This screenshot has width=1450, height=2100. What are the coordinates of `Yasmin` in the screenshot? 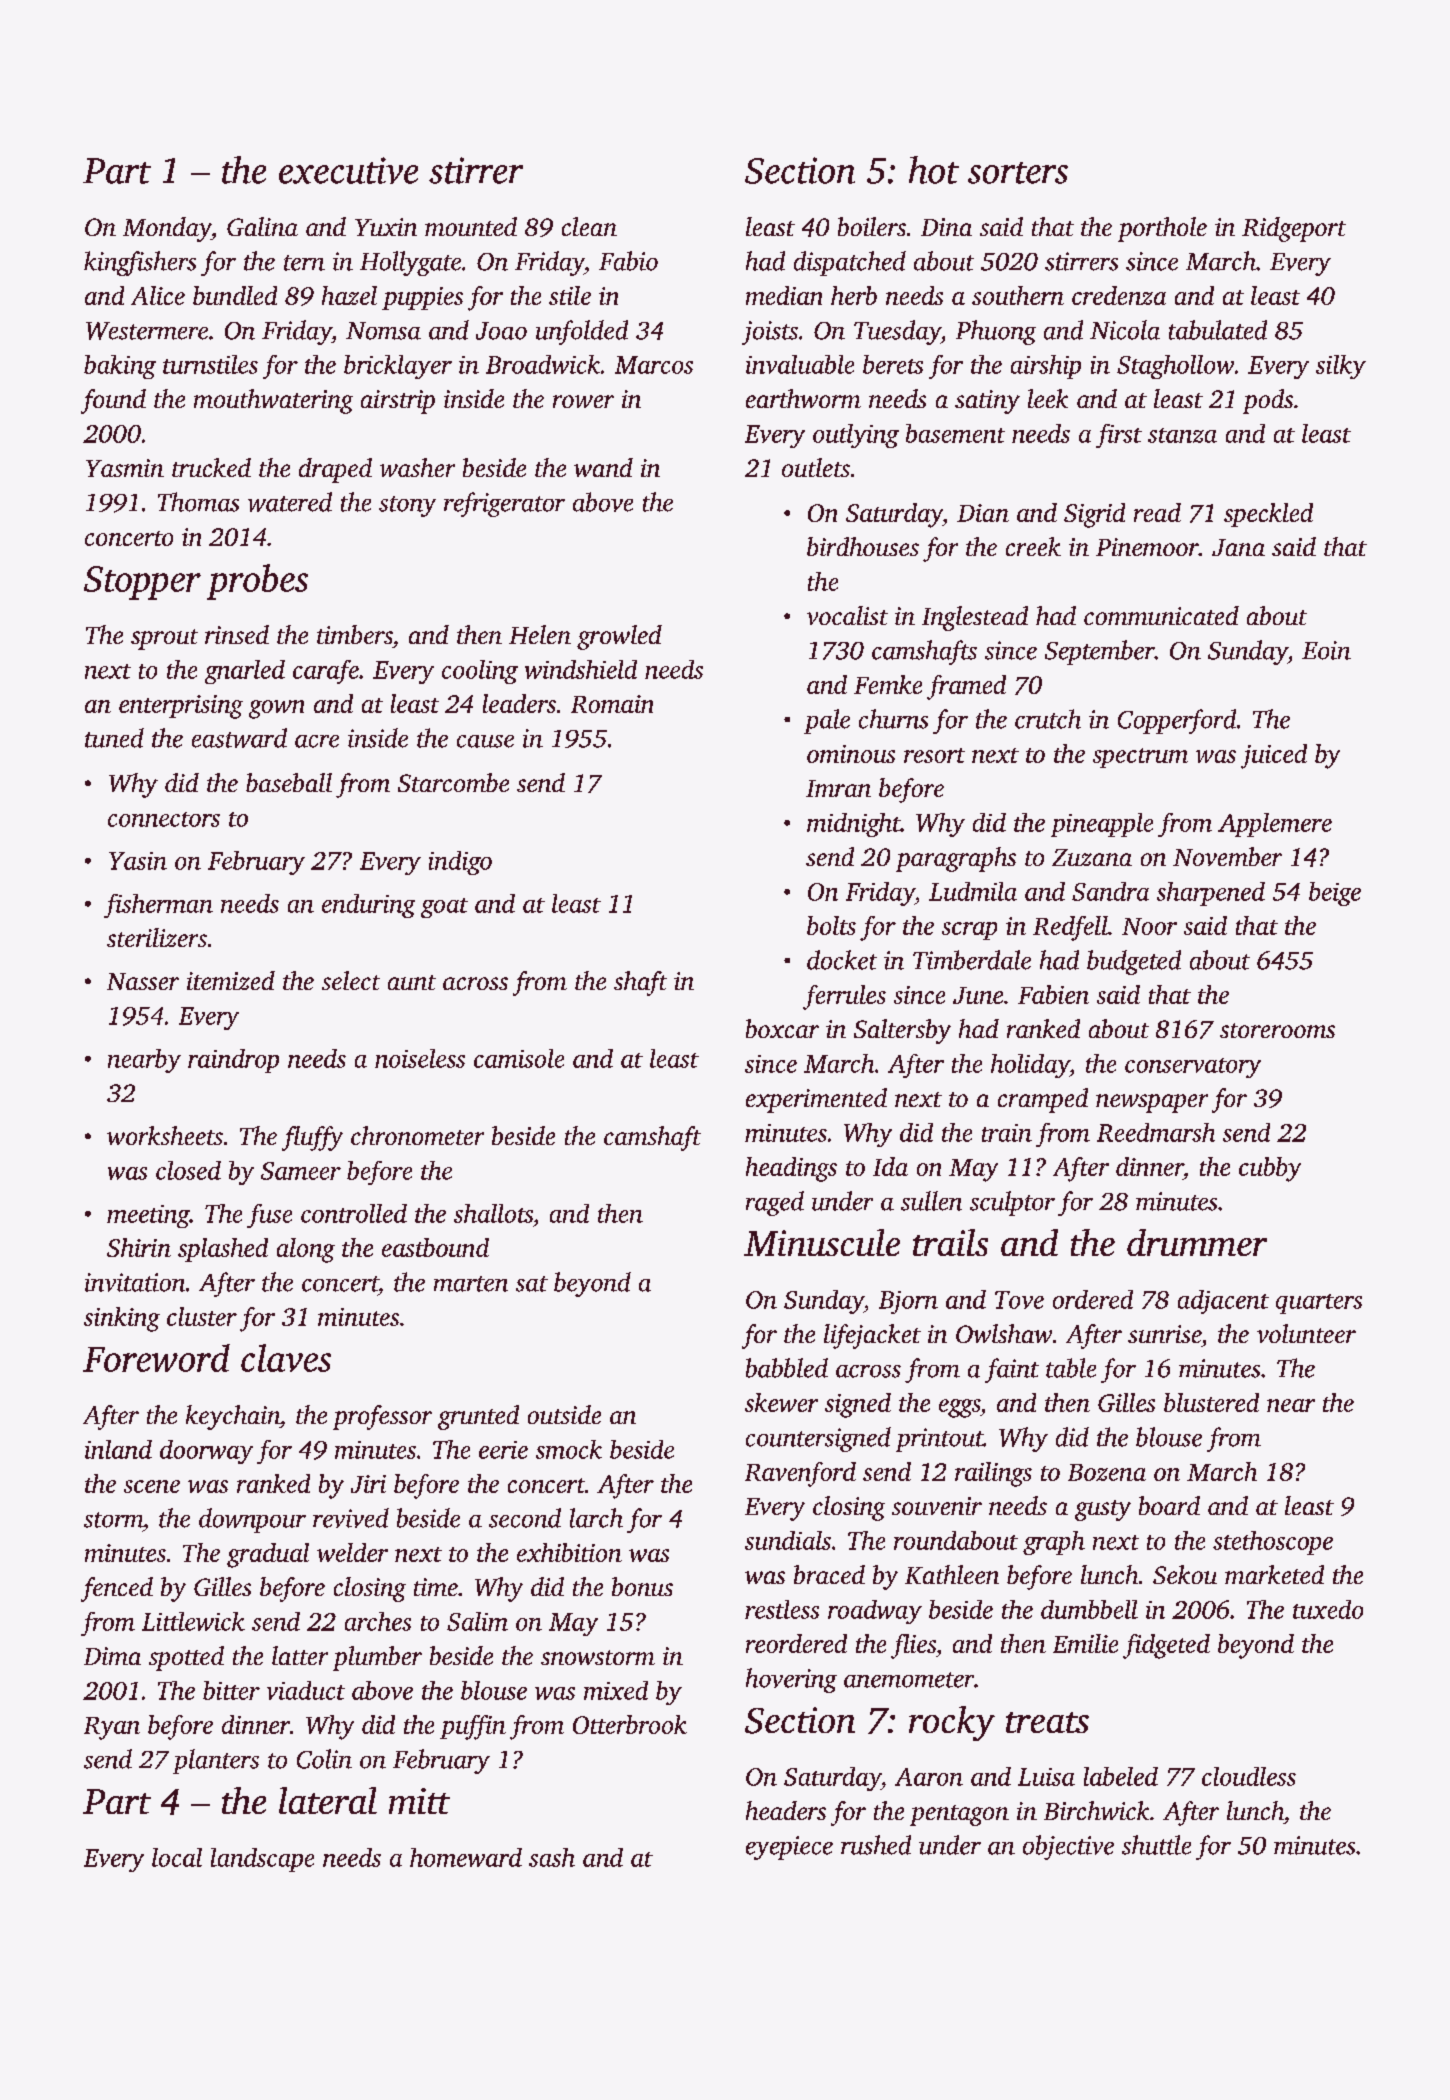 It's located at (125, 468).
